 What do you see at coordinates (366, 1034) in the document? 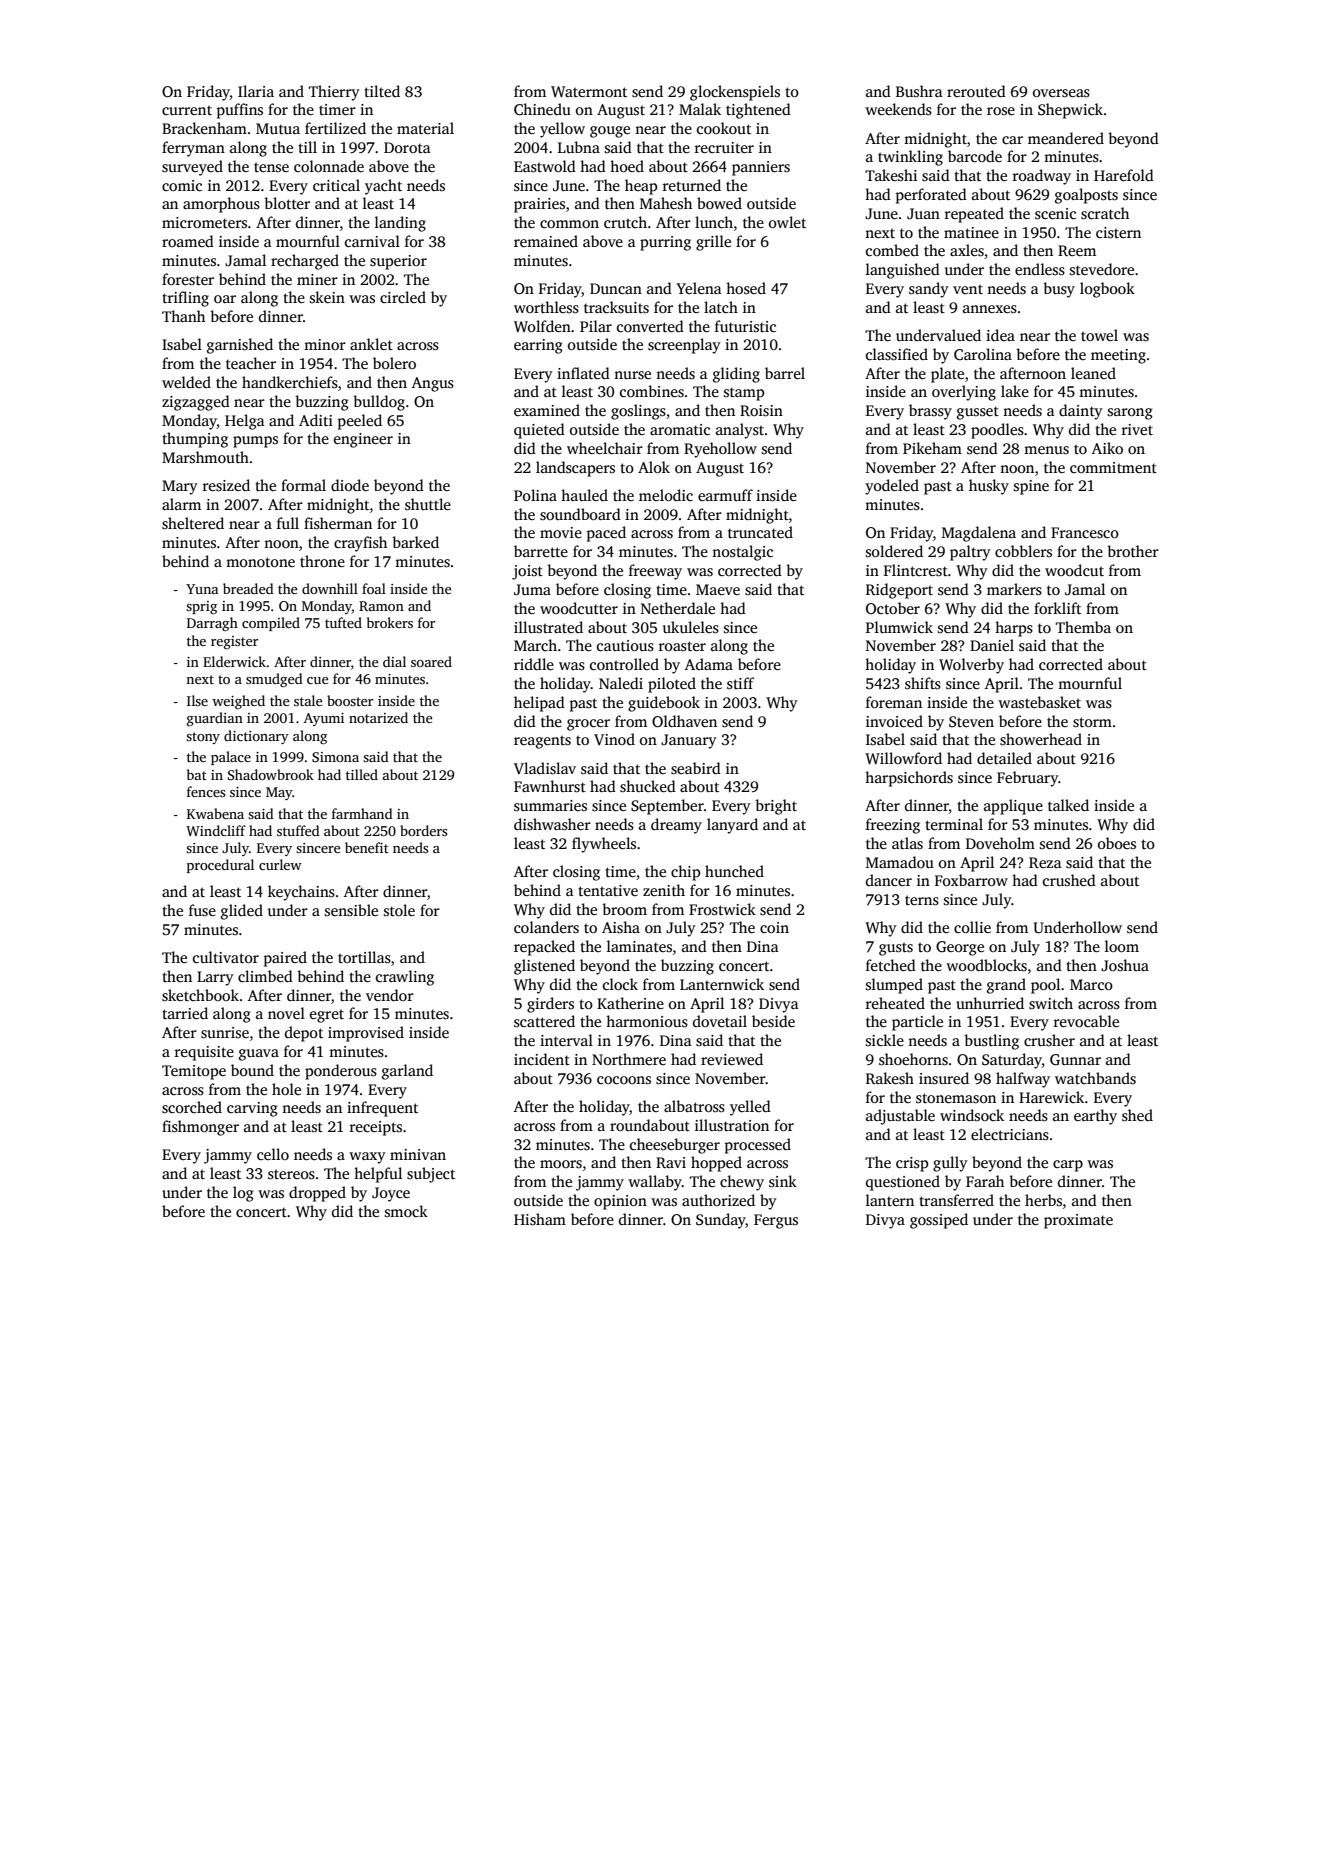
I see `improvised` at bounding box center [366, 1034].
